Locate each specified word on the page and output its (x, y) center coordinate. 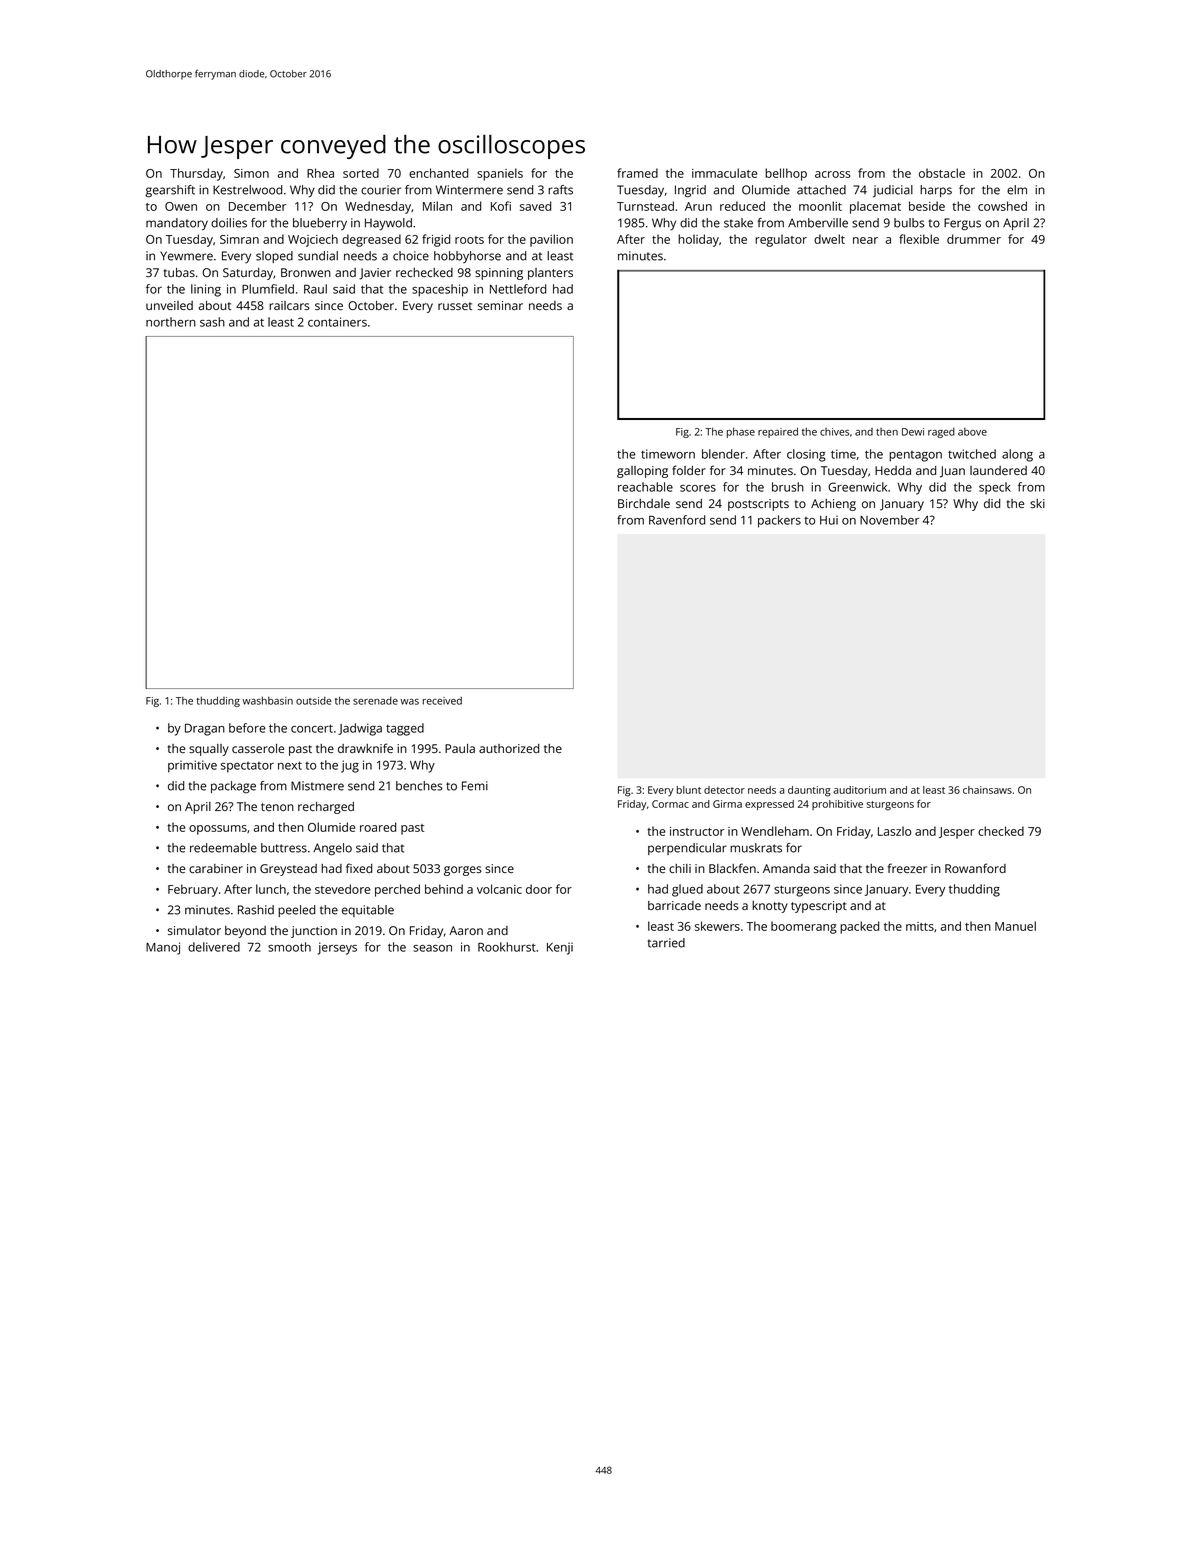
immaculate (724, 173)
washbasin (267, 700)
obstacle (942, 173)
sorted (361, 173)
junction (314, 932)
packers (779, 521)
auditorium (859, 790)
